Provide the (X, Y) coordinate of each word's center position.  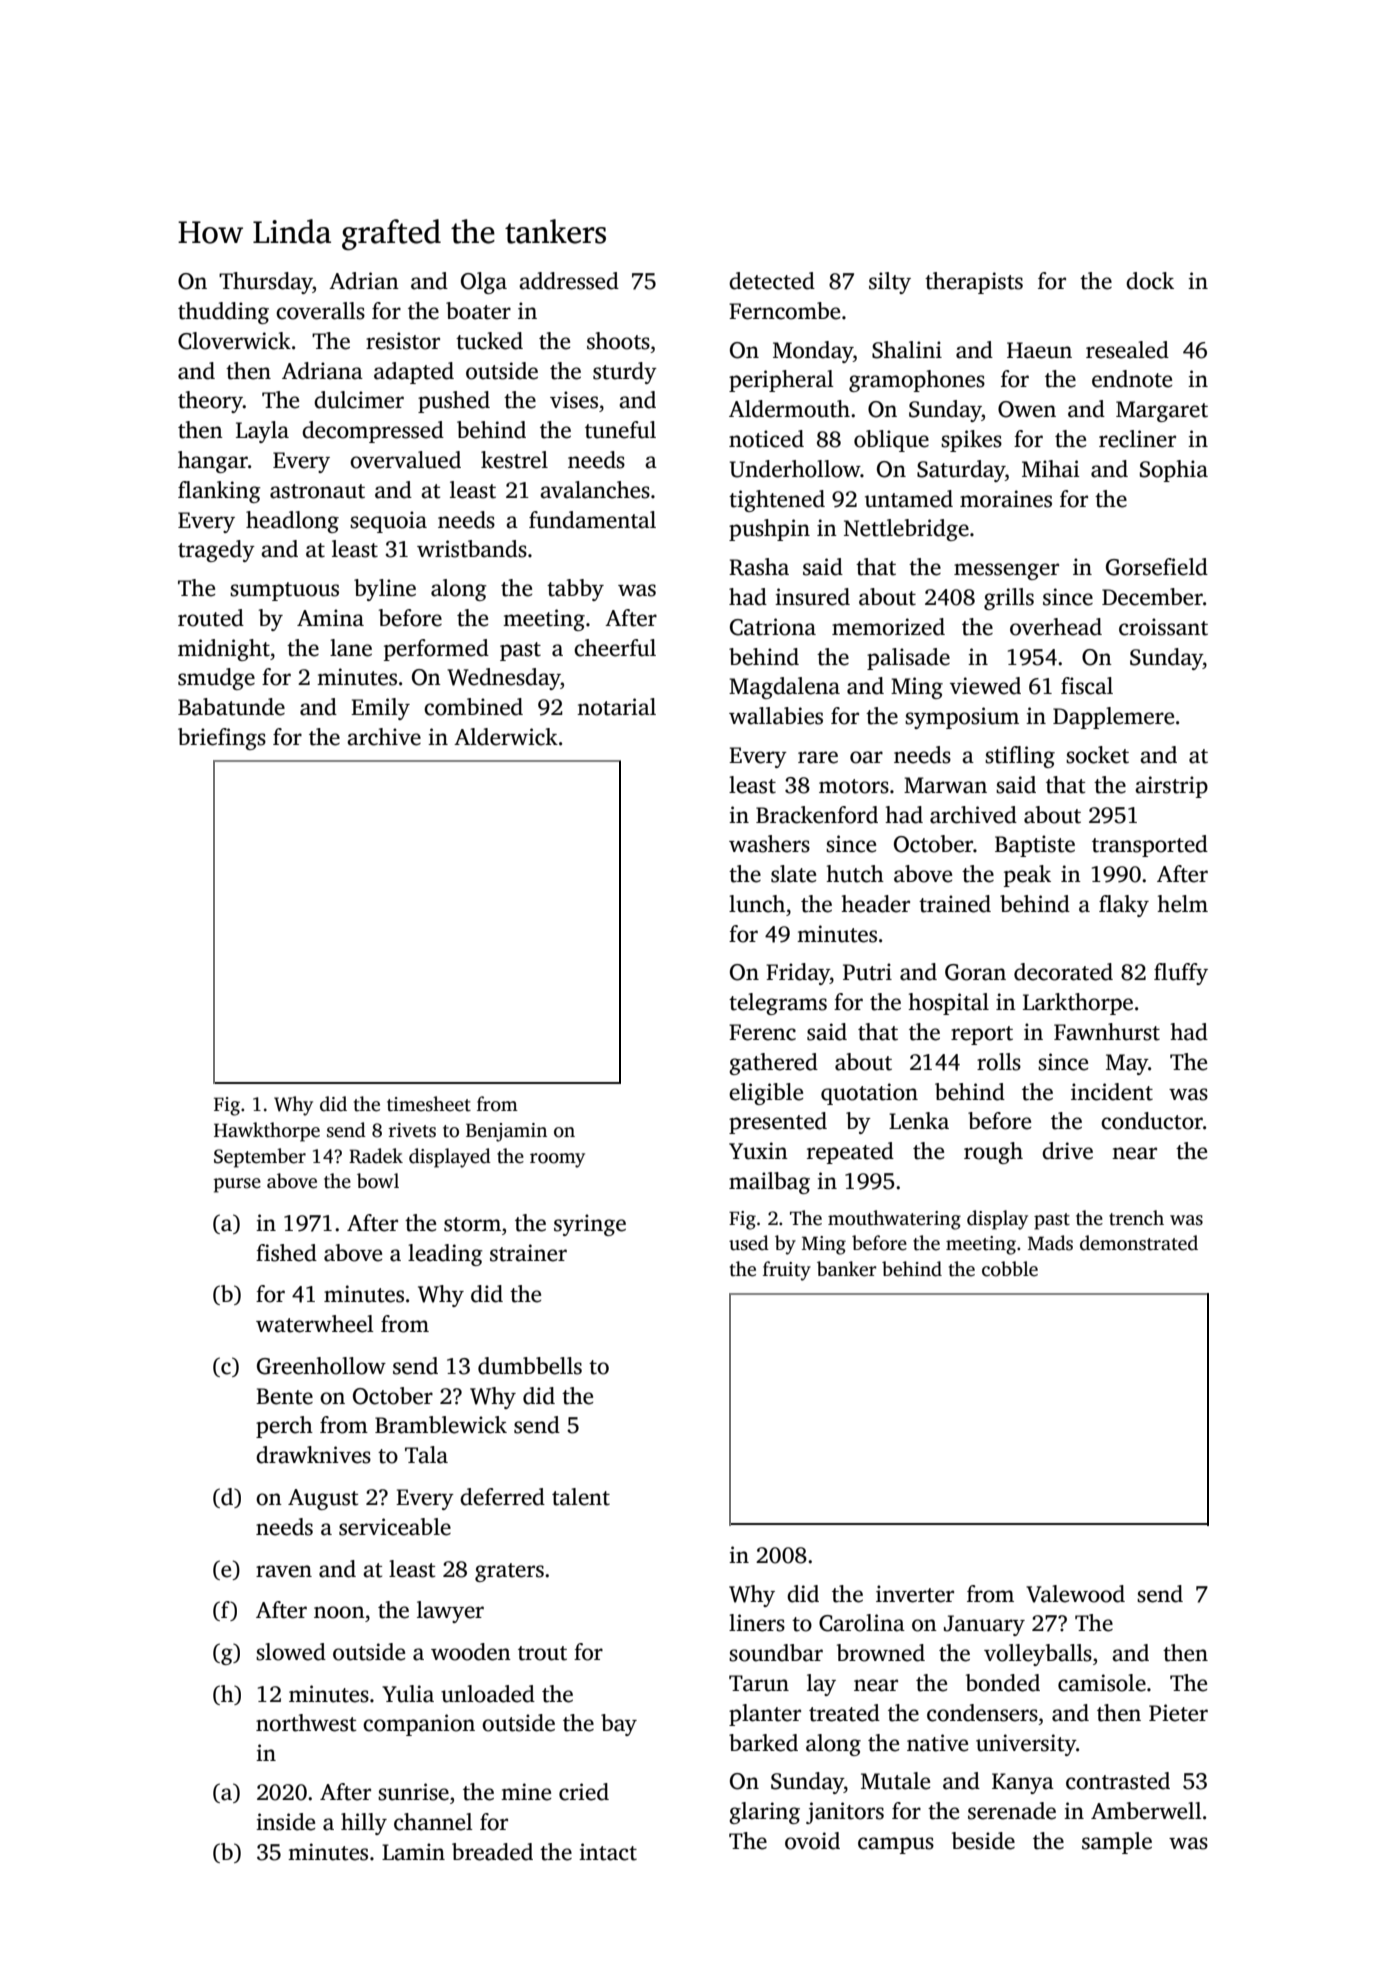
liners (757, 1623)
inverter (915, 1594)
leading (445, 1255)
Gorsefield (1157, 567)
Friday (798, 974)
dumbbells (530, 1366)
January (984, 1625)
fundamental (592, 520)
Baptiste (1035, 846)
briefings (222, 739)
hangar (213, 462)
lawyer (450, 1612)
